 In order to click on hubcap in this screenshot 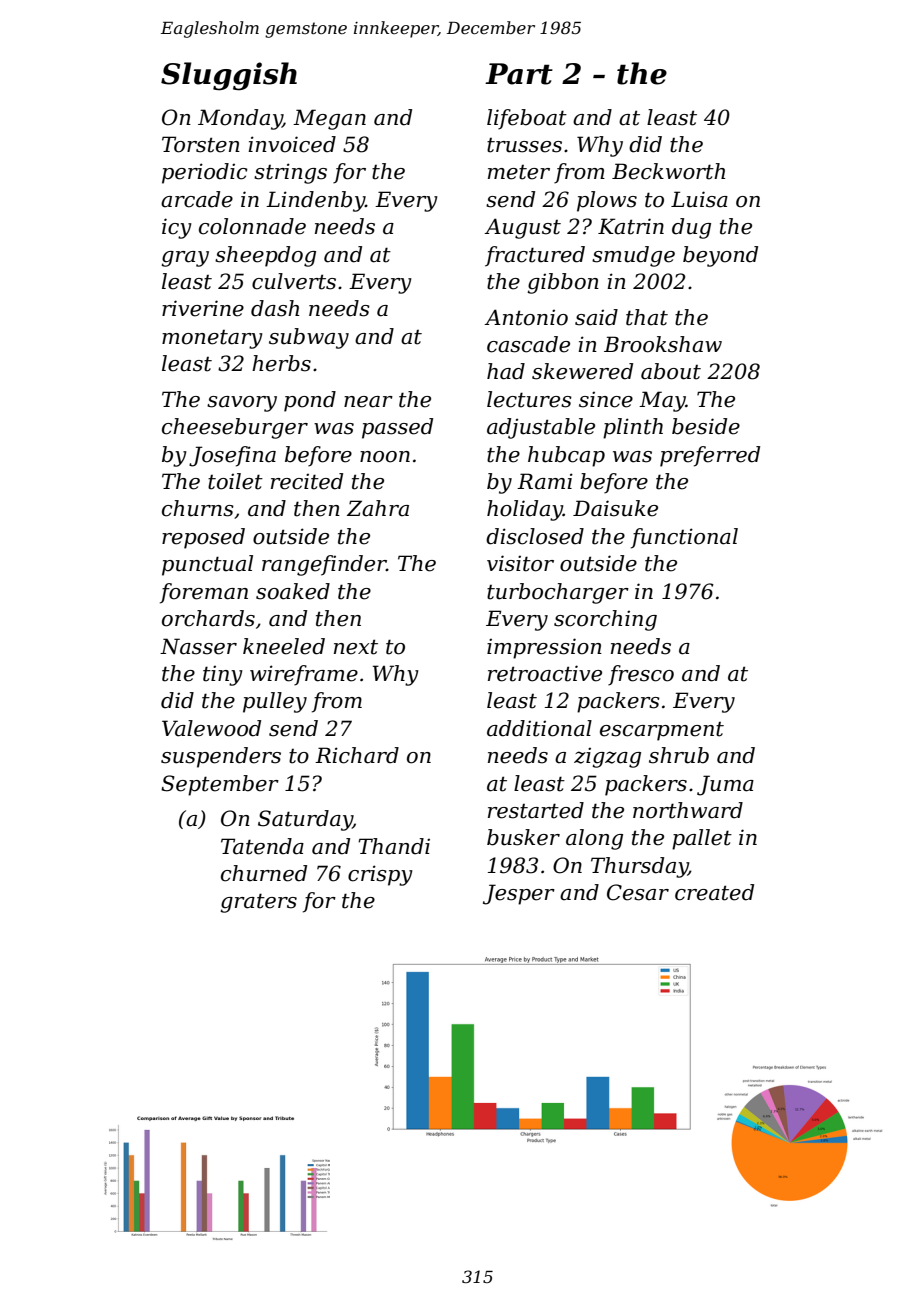, I will do `click(566, 456)`.
